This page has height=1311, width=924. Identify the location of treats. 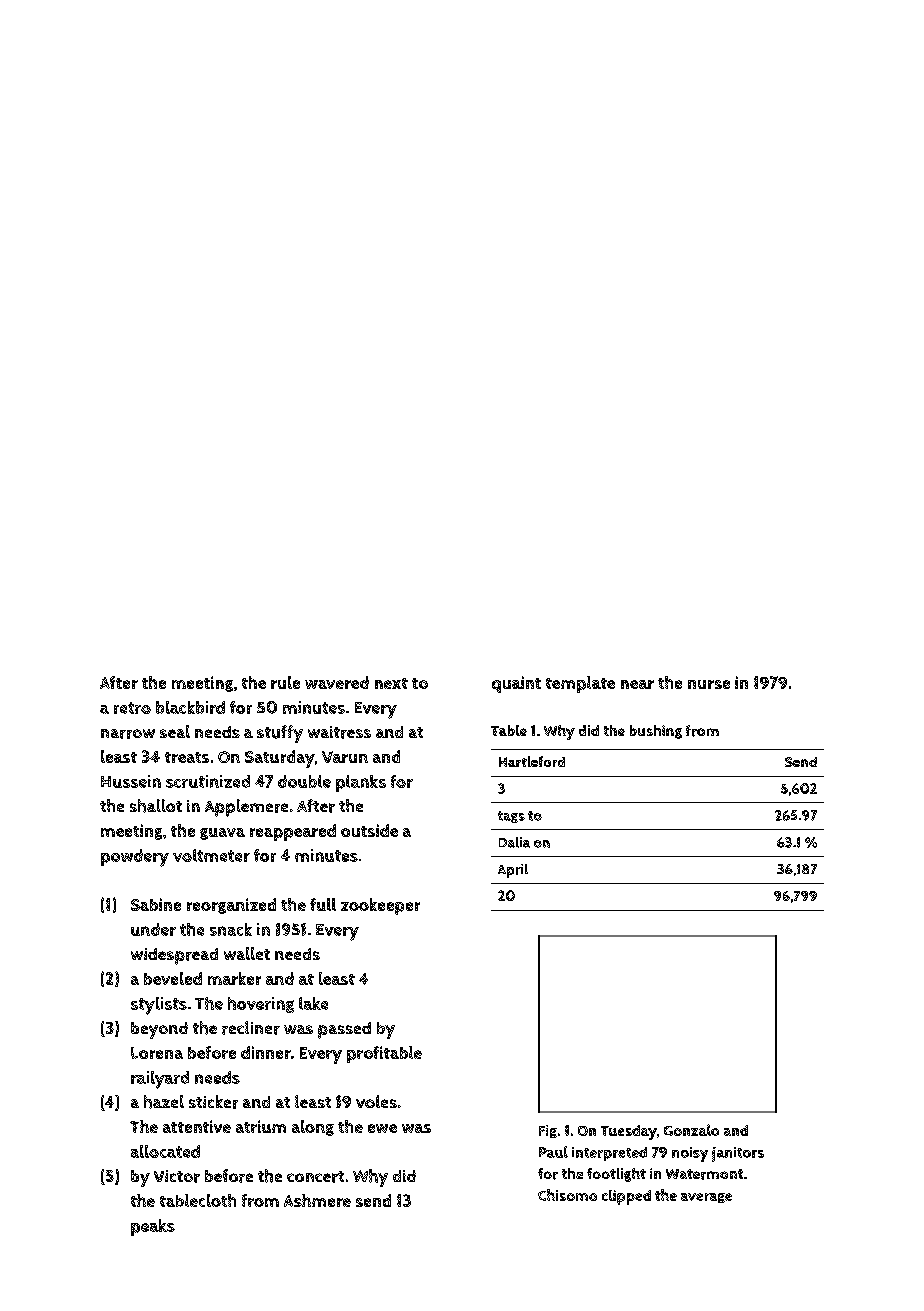
(187, 757).
